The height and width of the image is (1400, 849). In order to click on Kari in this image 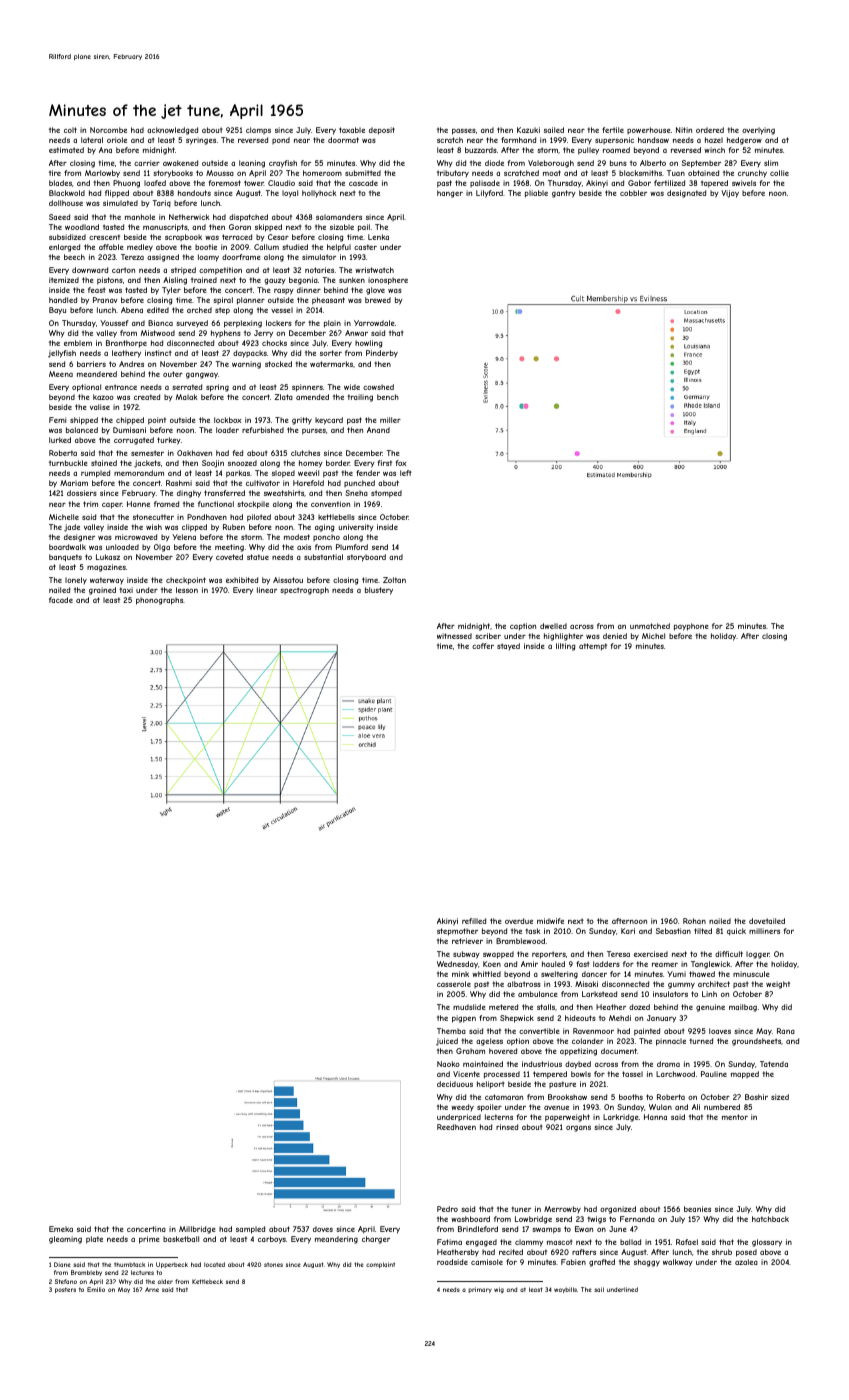, I will do `click(628, 931)`.
